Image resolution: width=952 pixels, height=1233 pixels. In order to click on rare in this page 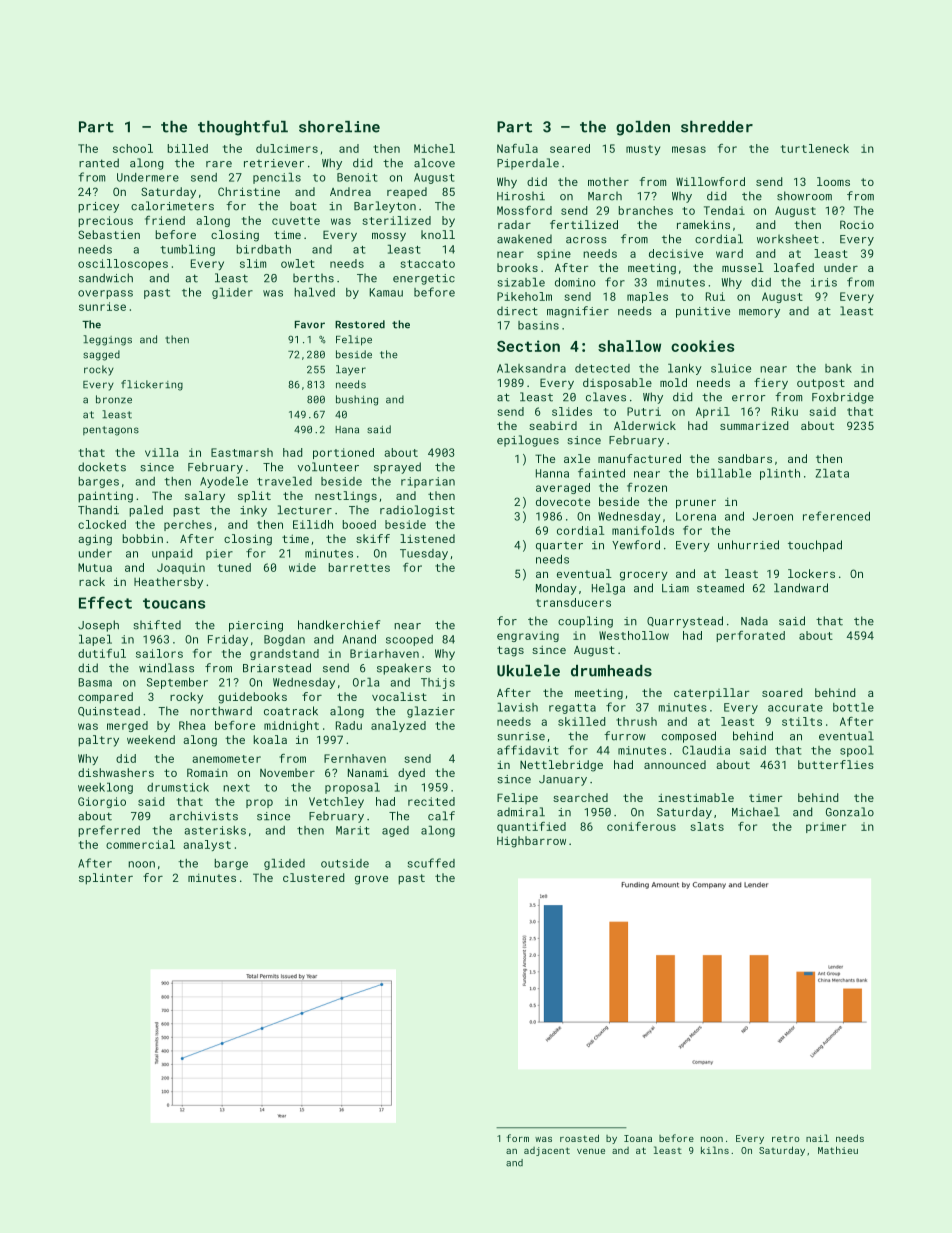, I will do `click(219, 164)`.
